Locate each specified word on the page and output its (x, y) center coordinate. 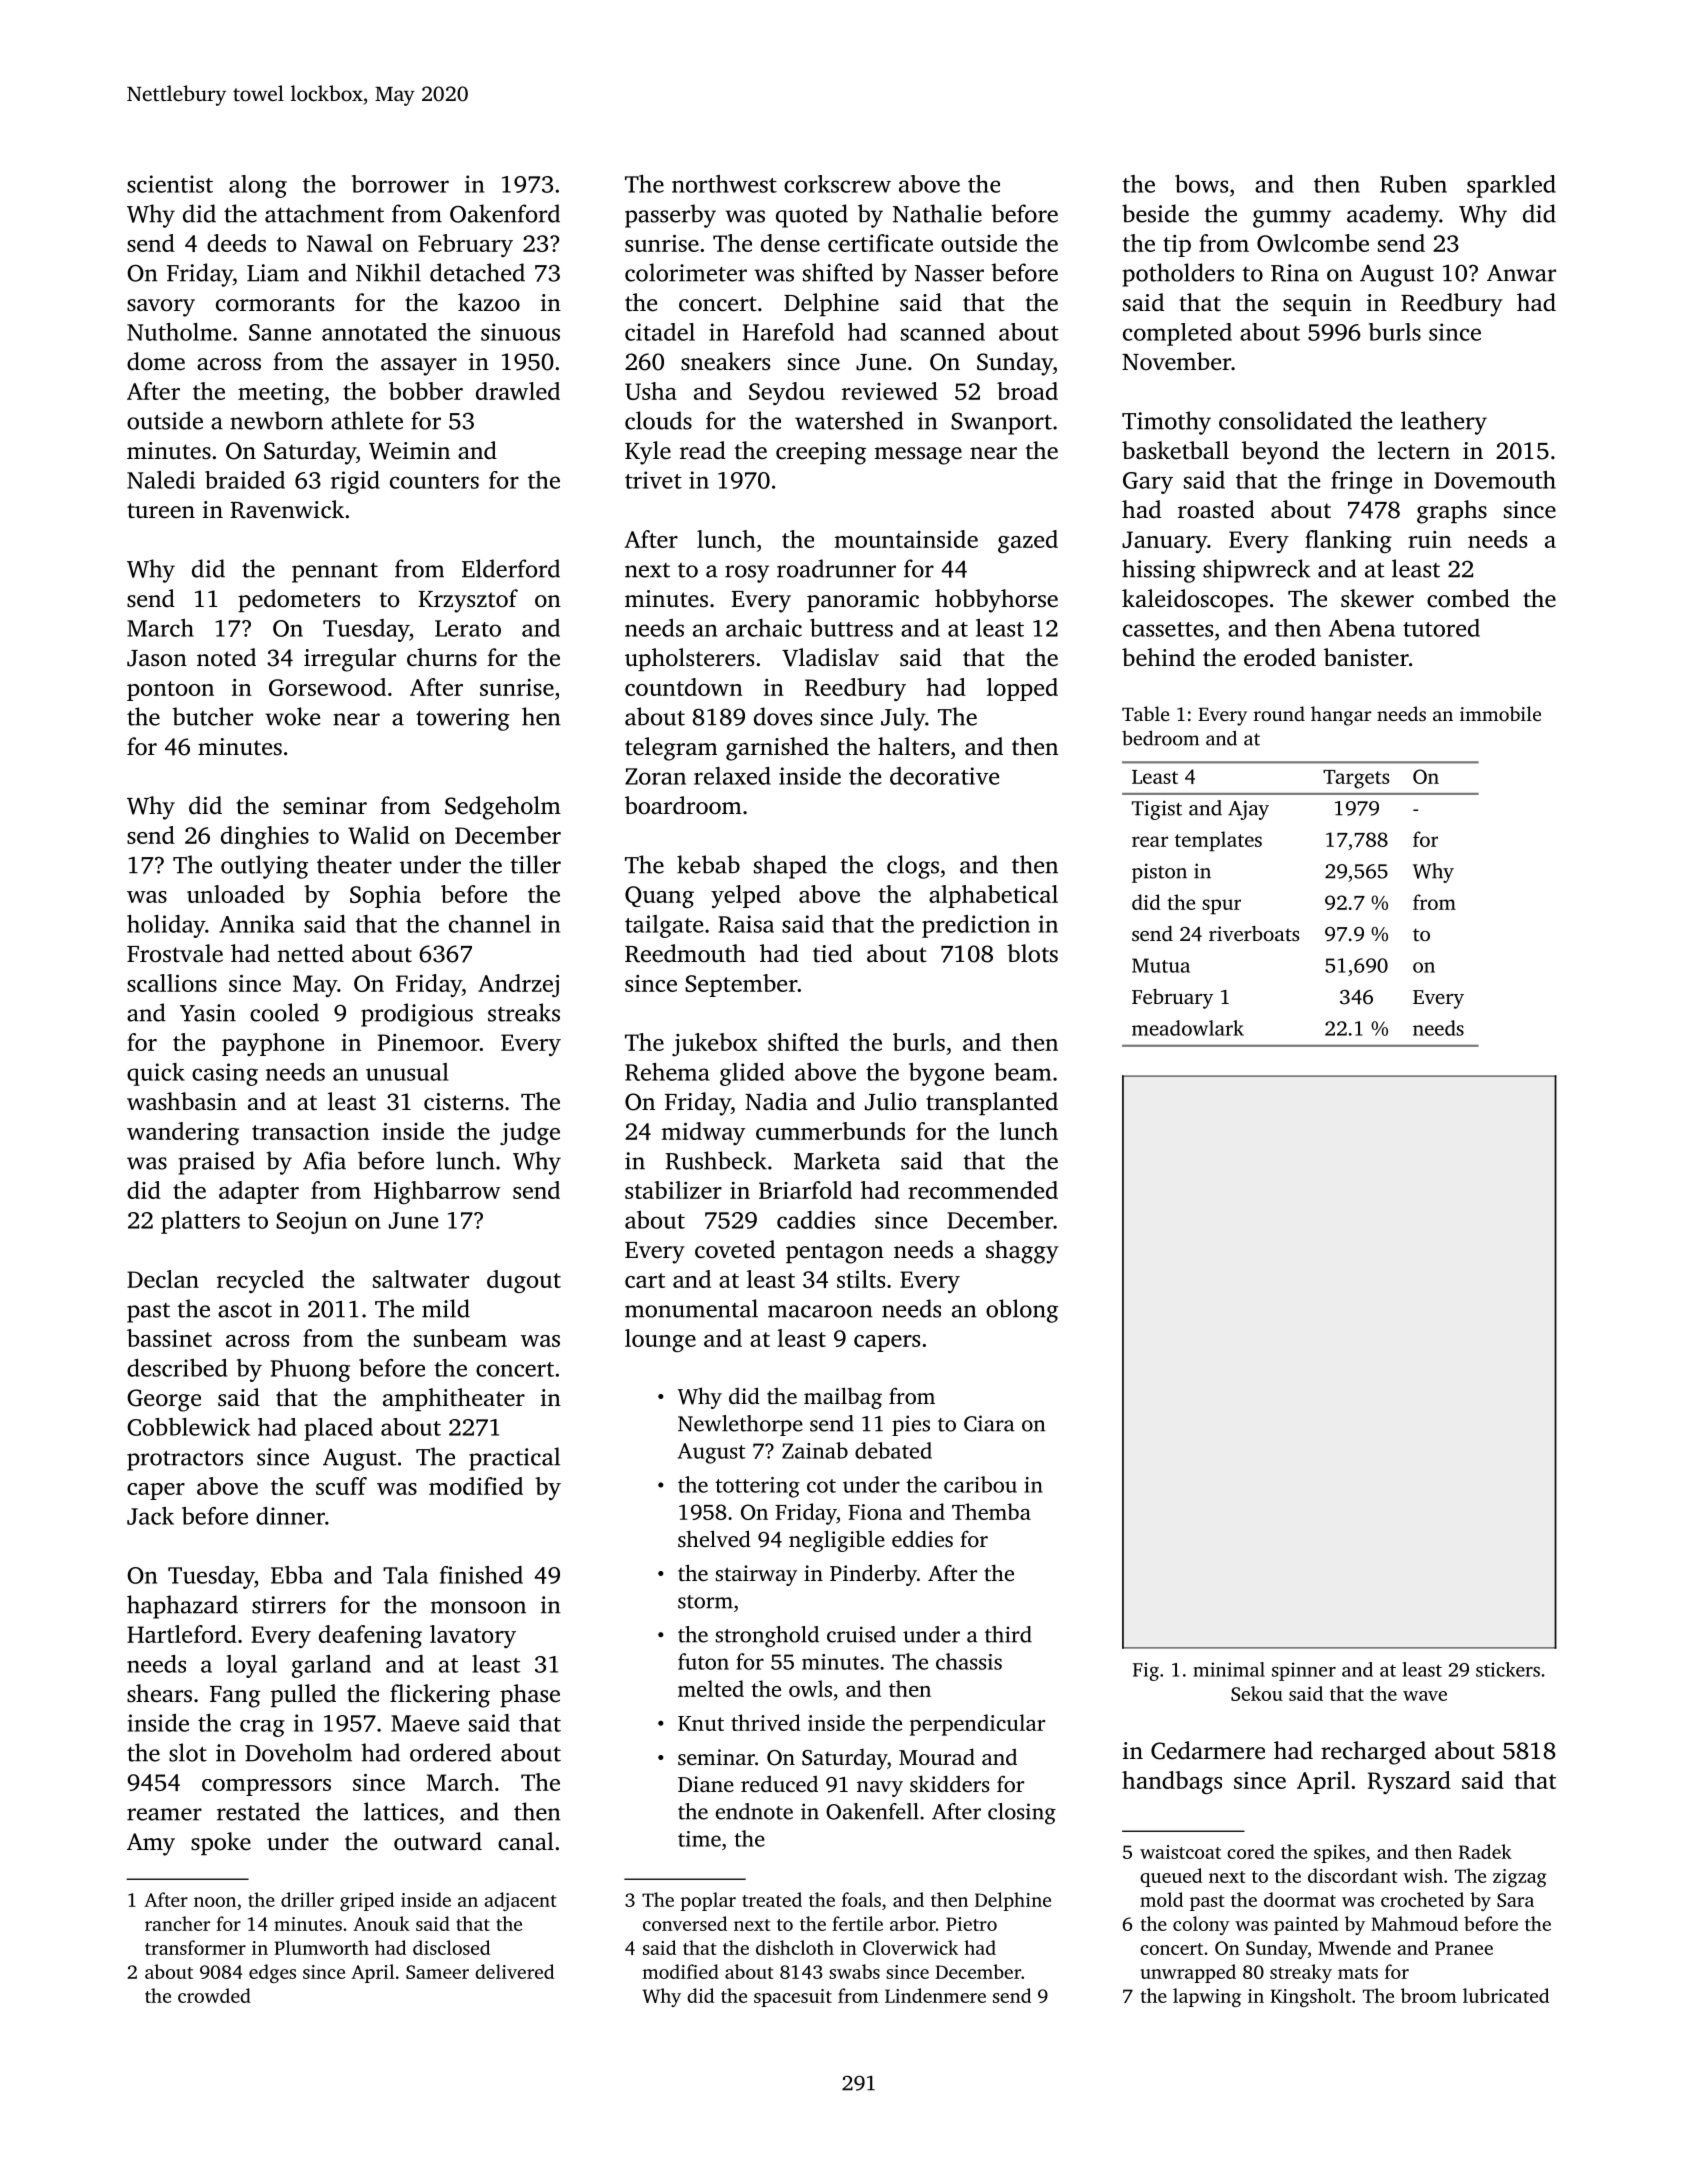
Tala (405, 1575)
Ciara (989, 1423)
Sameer (437, 1972)
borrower (400, 184)
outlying (264, 867)
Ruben (1413, 184)
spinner (1304, 1671)
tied (832, 953)
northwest (724, 184)
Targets (1356, 779)
